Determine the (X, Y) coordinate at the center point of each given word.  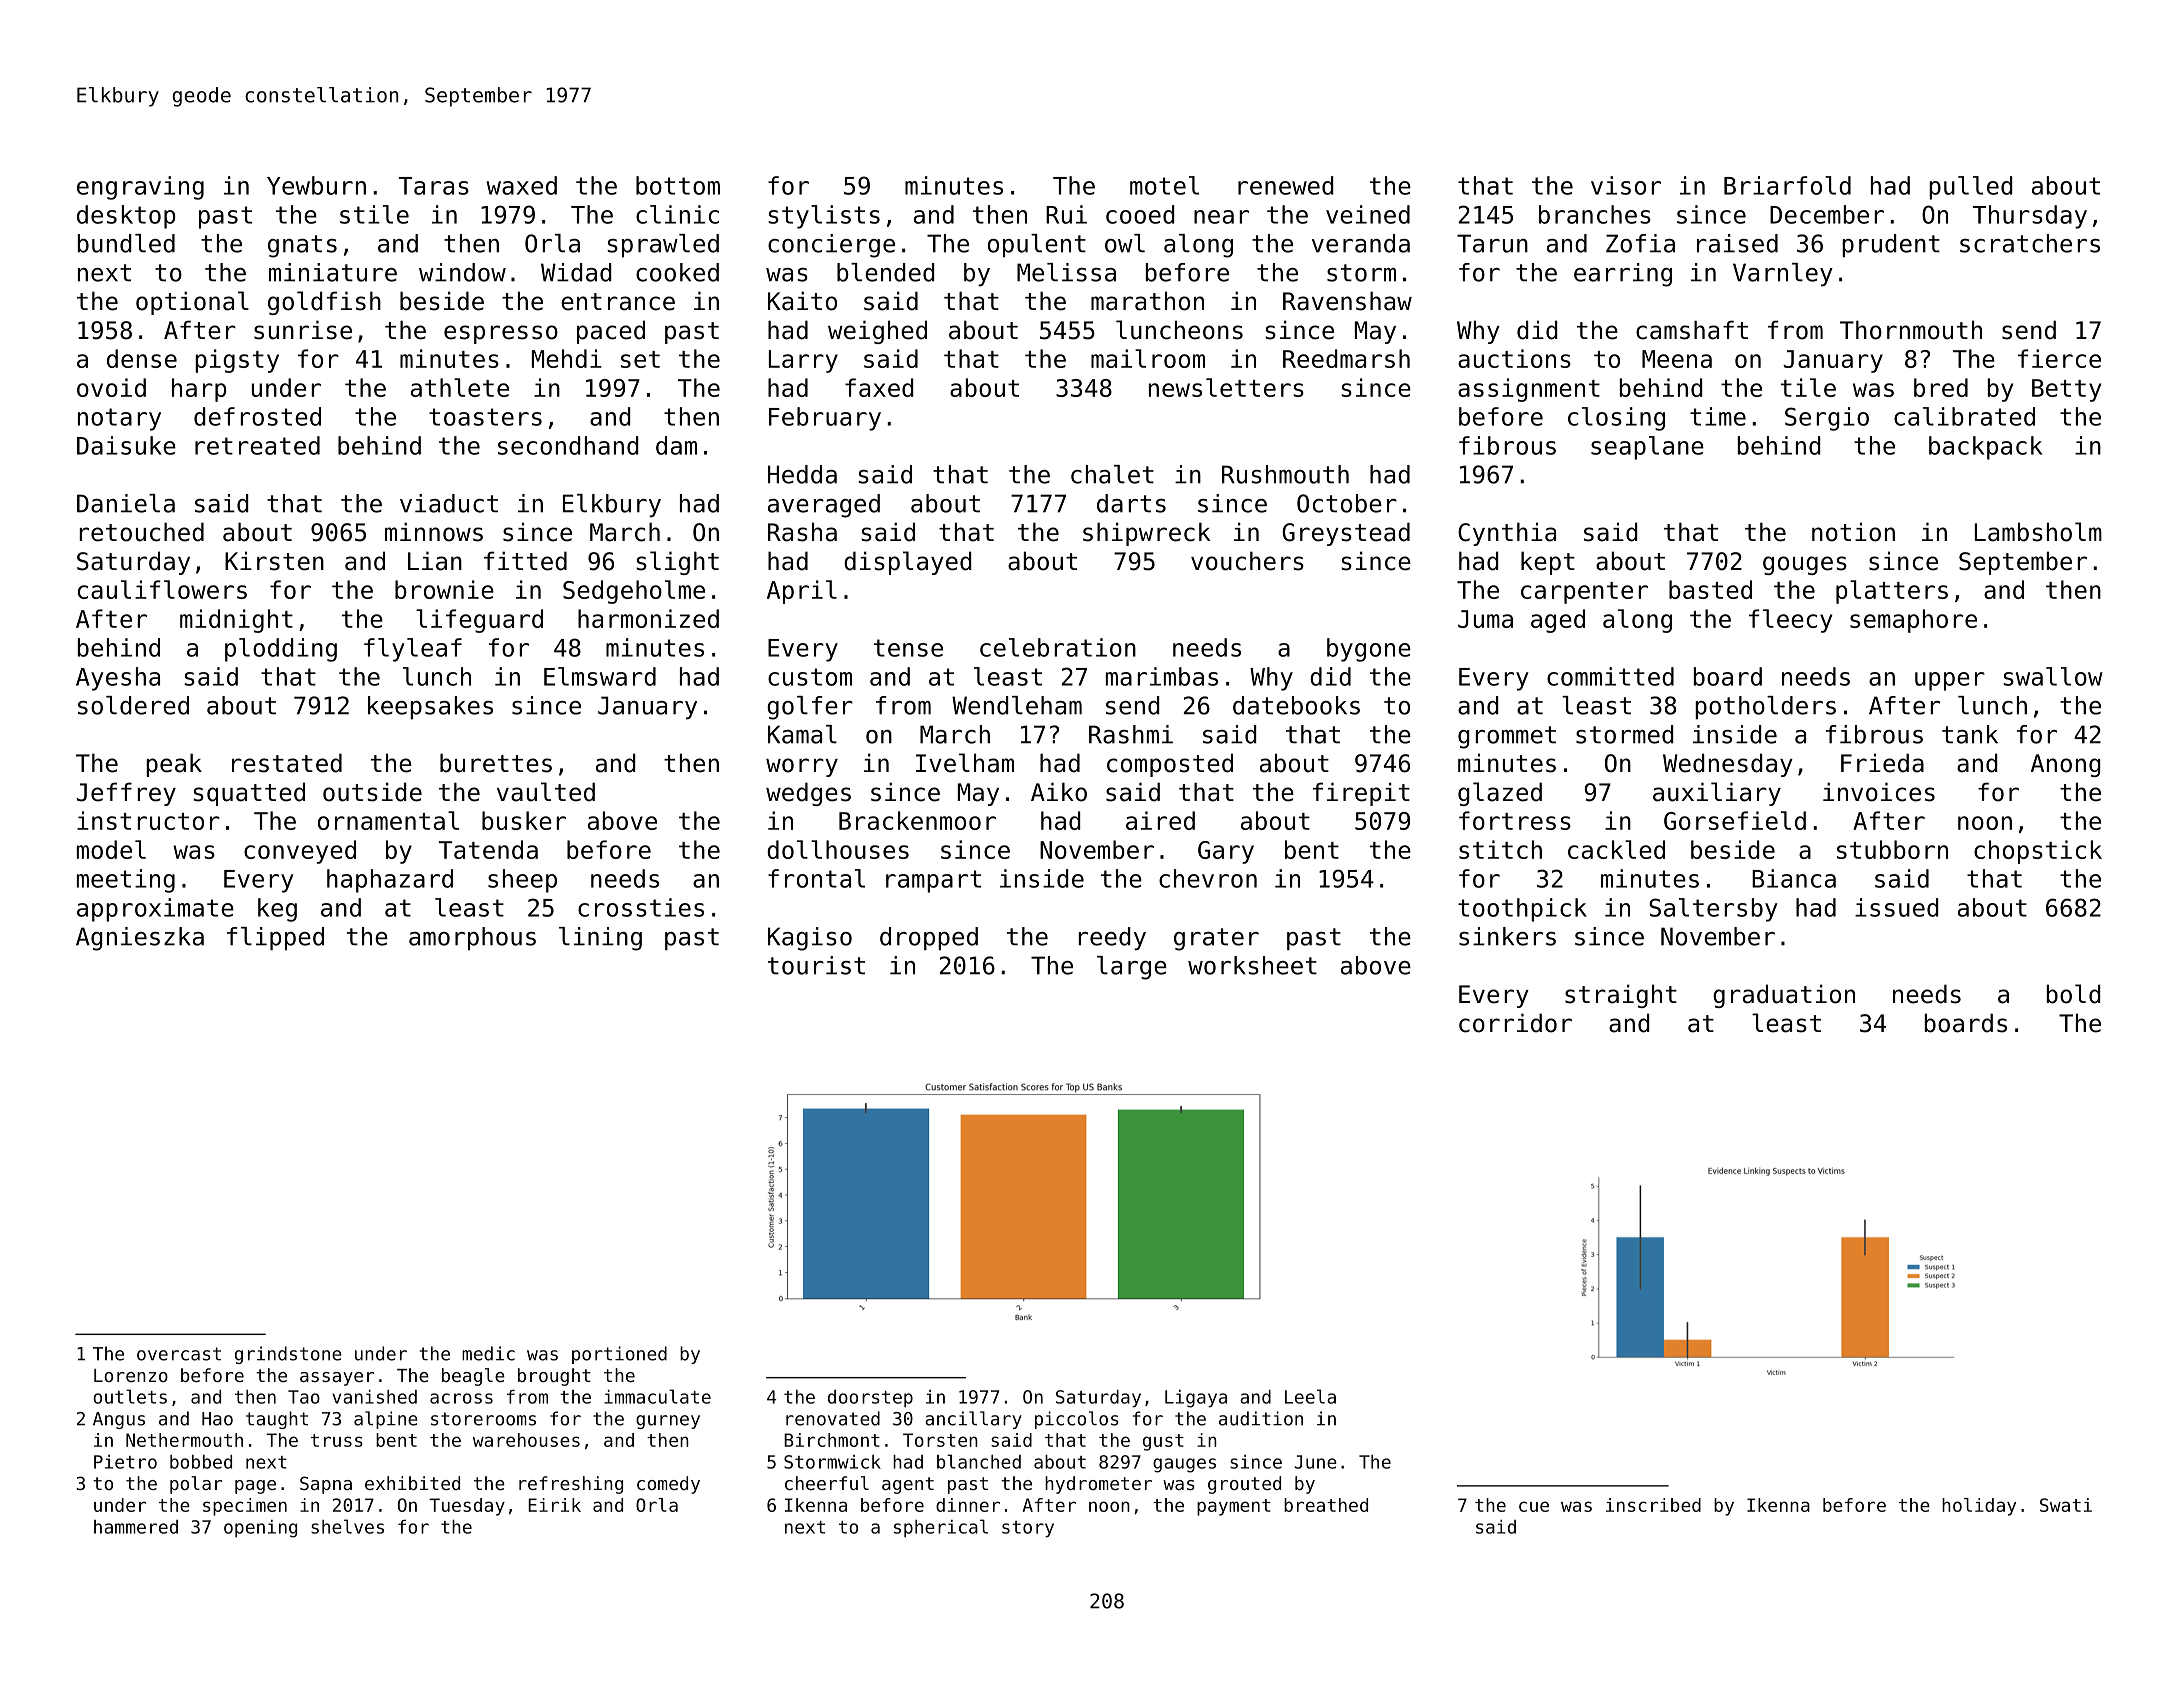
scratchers (2030, 243)
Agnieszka (140, 939)
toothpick (1522, 910)
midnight (236, 621)
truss (337, 1440)
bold (2074, 994)
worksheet (1252, 965)
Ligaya (1196, 1399)
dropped (929, 939)
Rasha (802, 532)
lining (600, 939)
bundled (126, 243)
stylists (824, 217)
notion (1853, 532)
